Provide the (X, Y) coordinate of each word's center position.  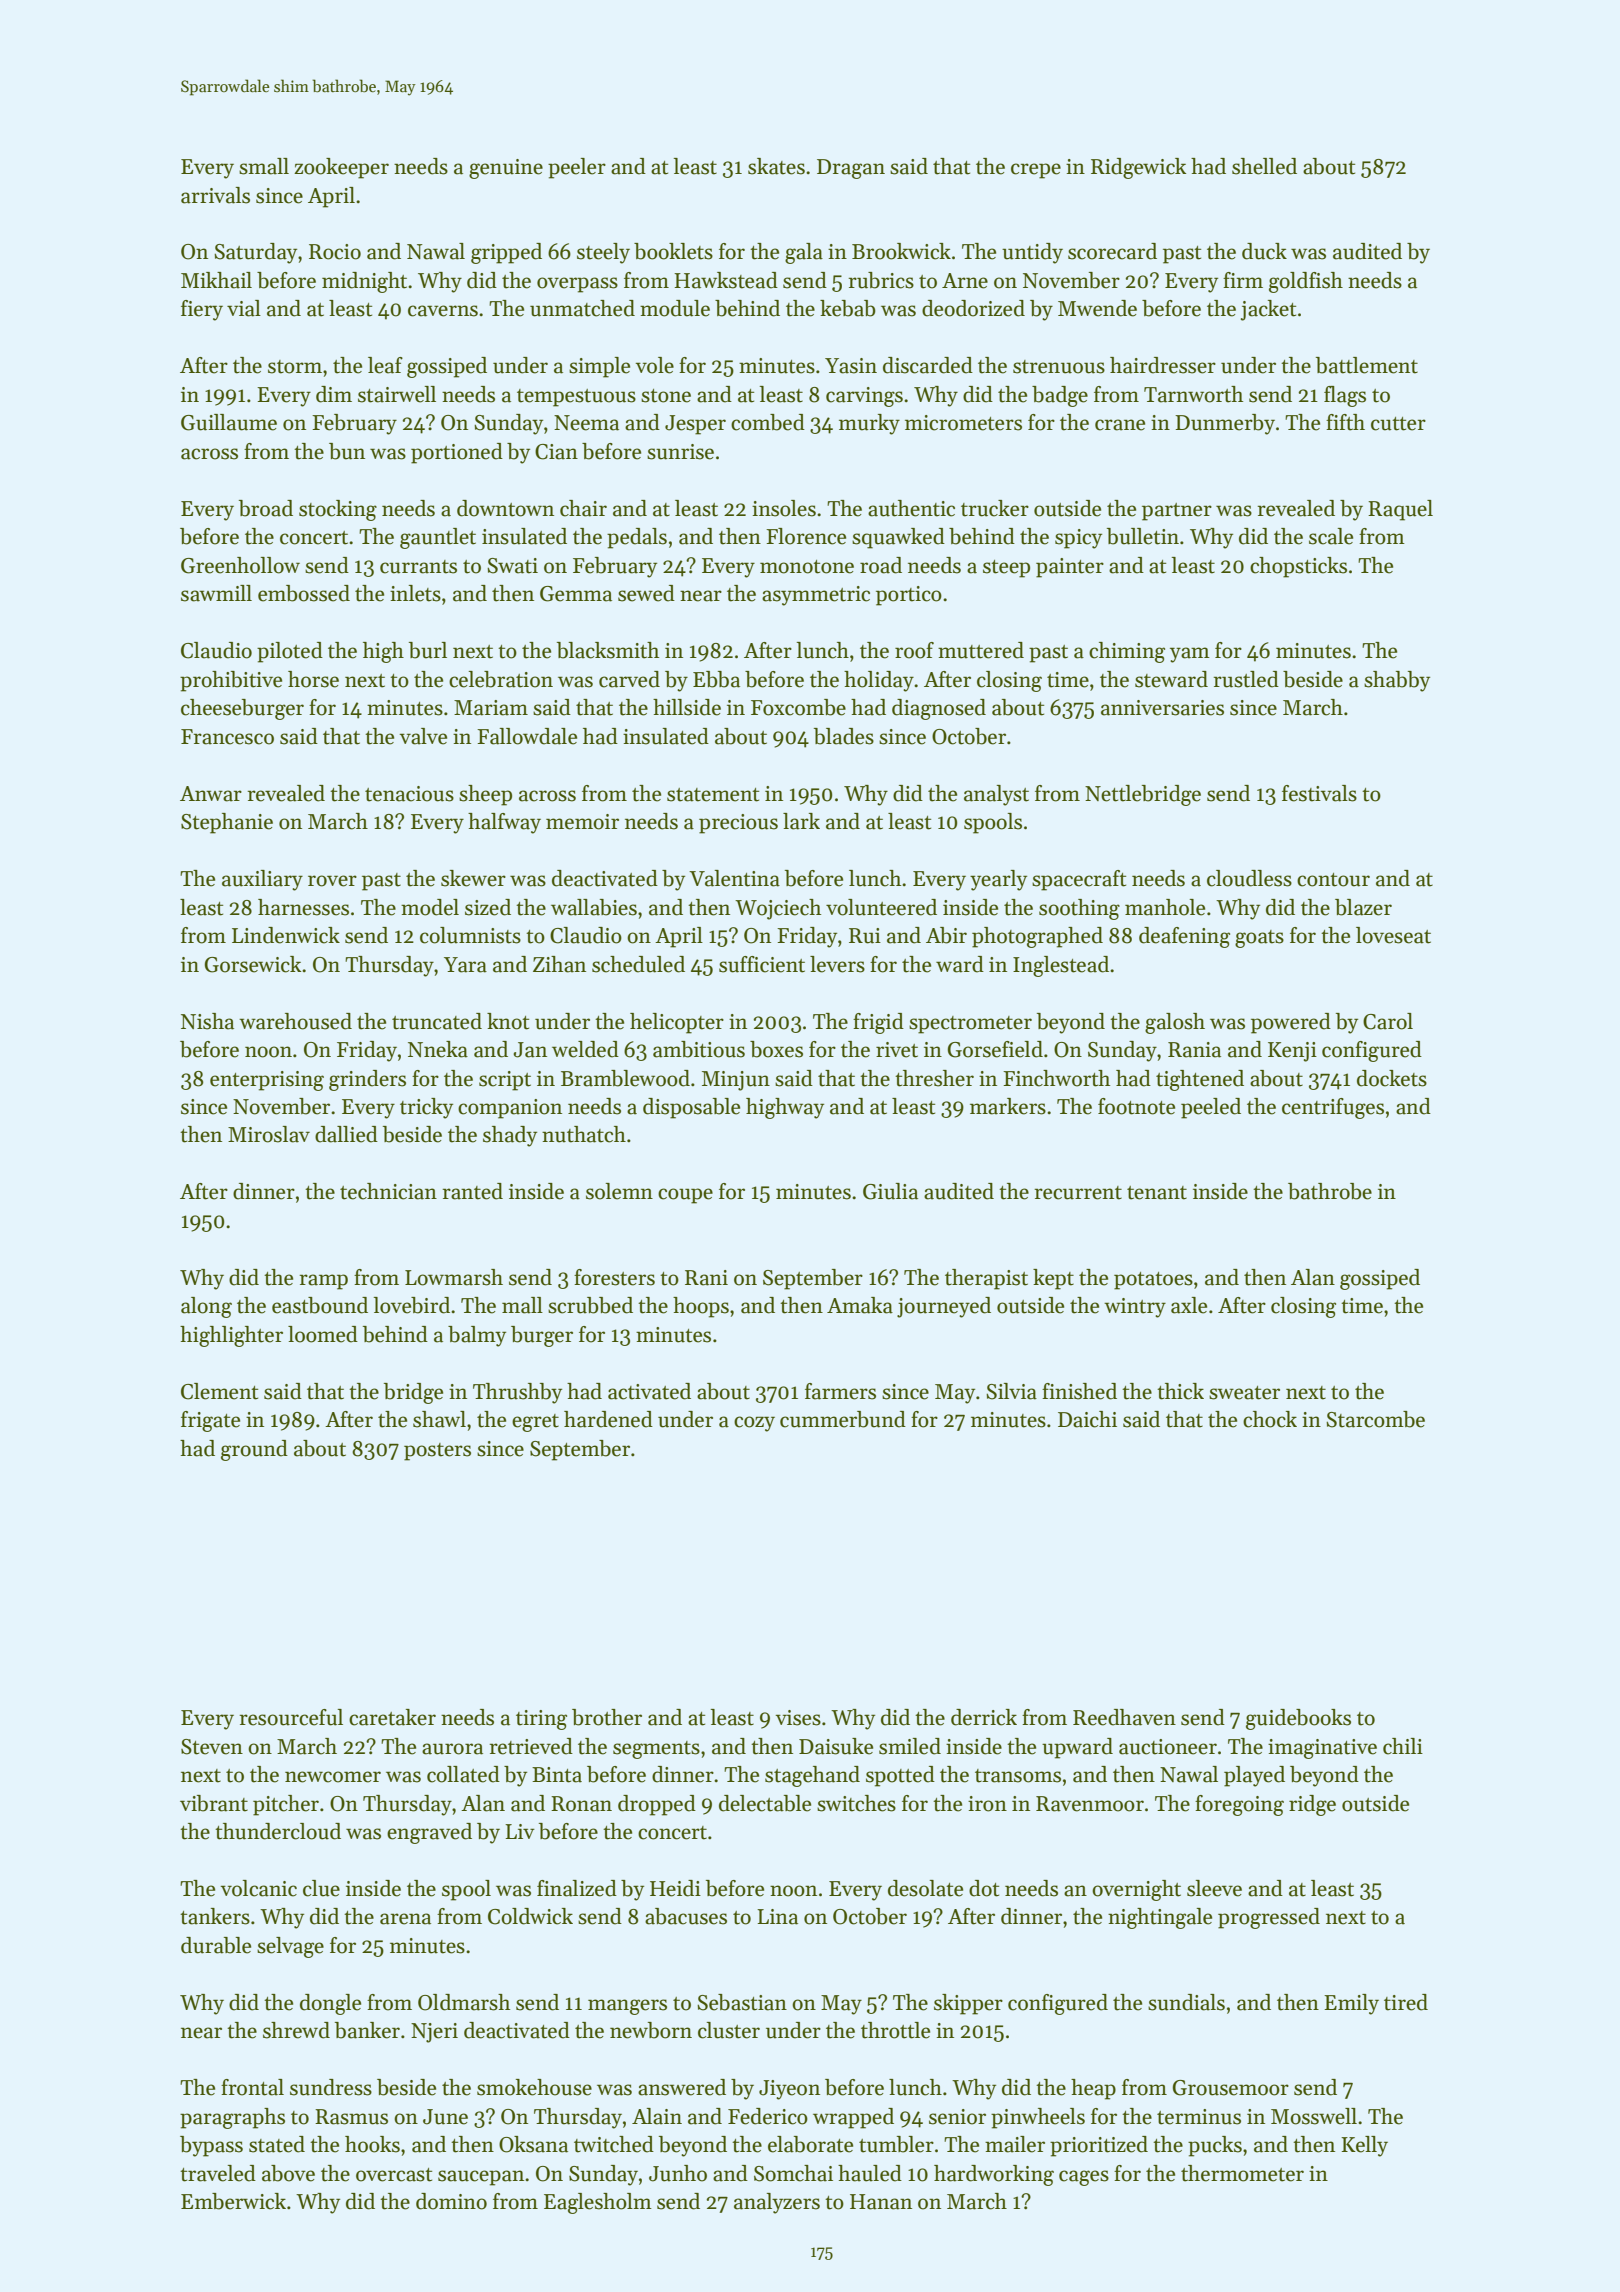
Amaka (860, 1305)
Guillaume (229, 422)
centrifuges (1333, 1108)
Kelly (1364, 2146)
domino (451, 2201)
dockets (1392, 1078)
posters (437, 1452)
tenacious (409, 794)
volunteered (881, 907)
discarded (928, 365)
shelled (1264, 166)
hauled (870, 2173)
